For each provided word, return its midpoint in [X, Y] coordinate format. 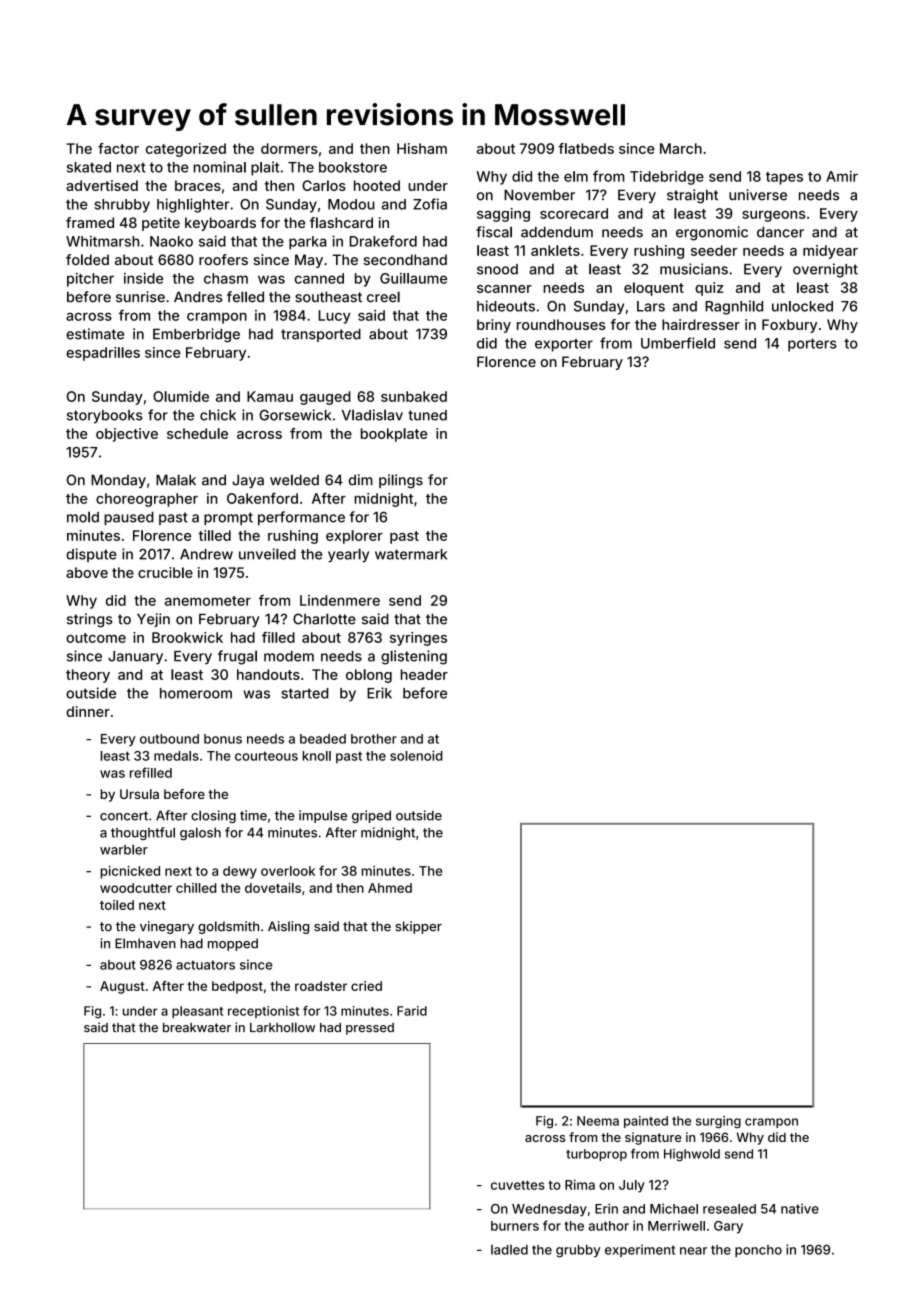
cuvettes [518, 1185]
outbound [169, 739]
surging [718, 1122]
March [681, 148]
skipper [418, 927]
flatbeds [586, 148]
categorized [186, 150]
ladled [509, 1250]
